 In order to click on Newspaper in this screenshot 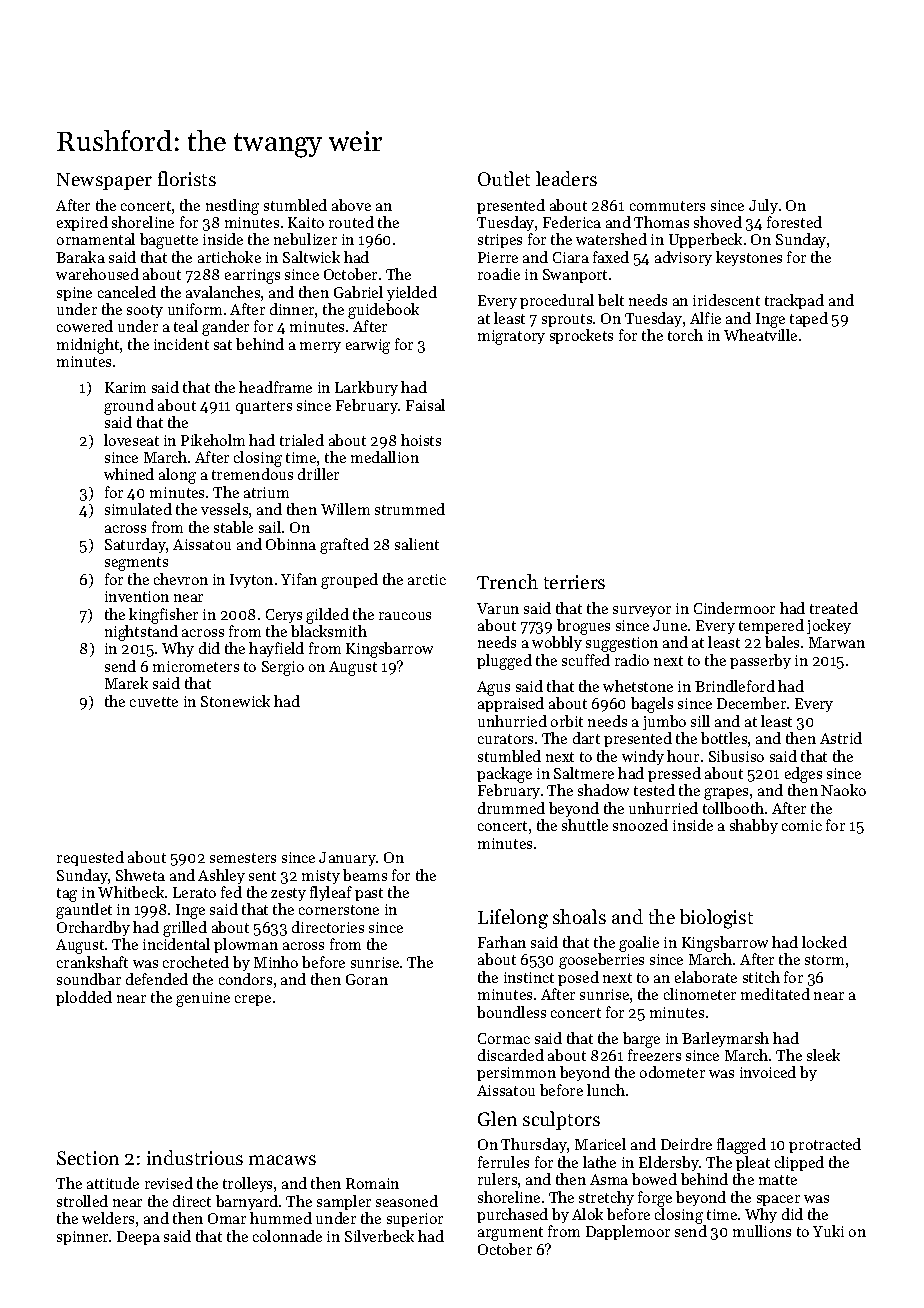, I will do `click(104, 181)`.
